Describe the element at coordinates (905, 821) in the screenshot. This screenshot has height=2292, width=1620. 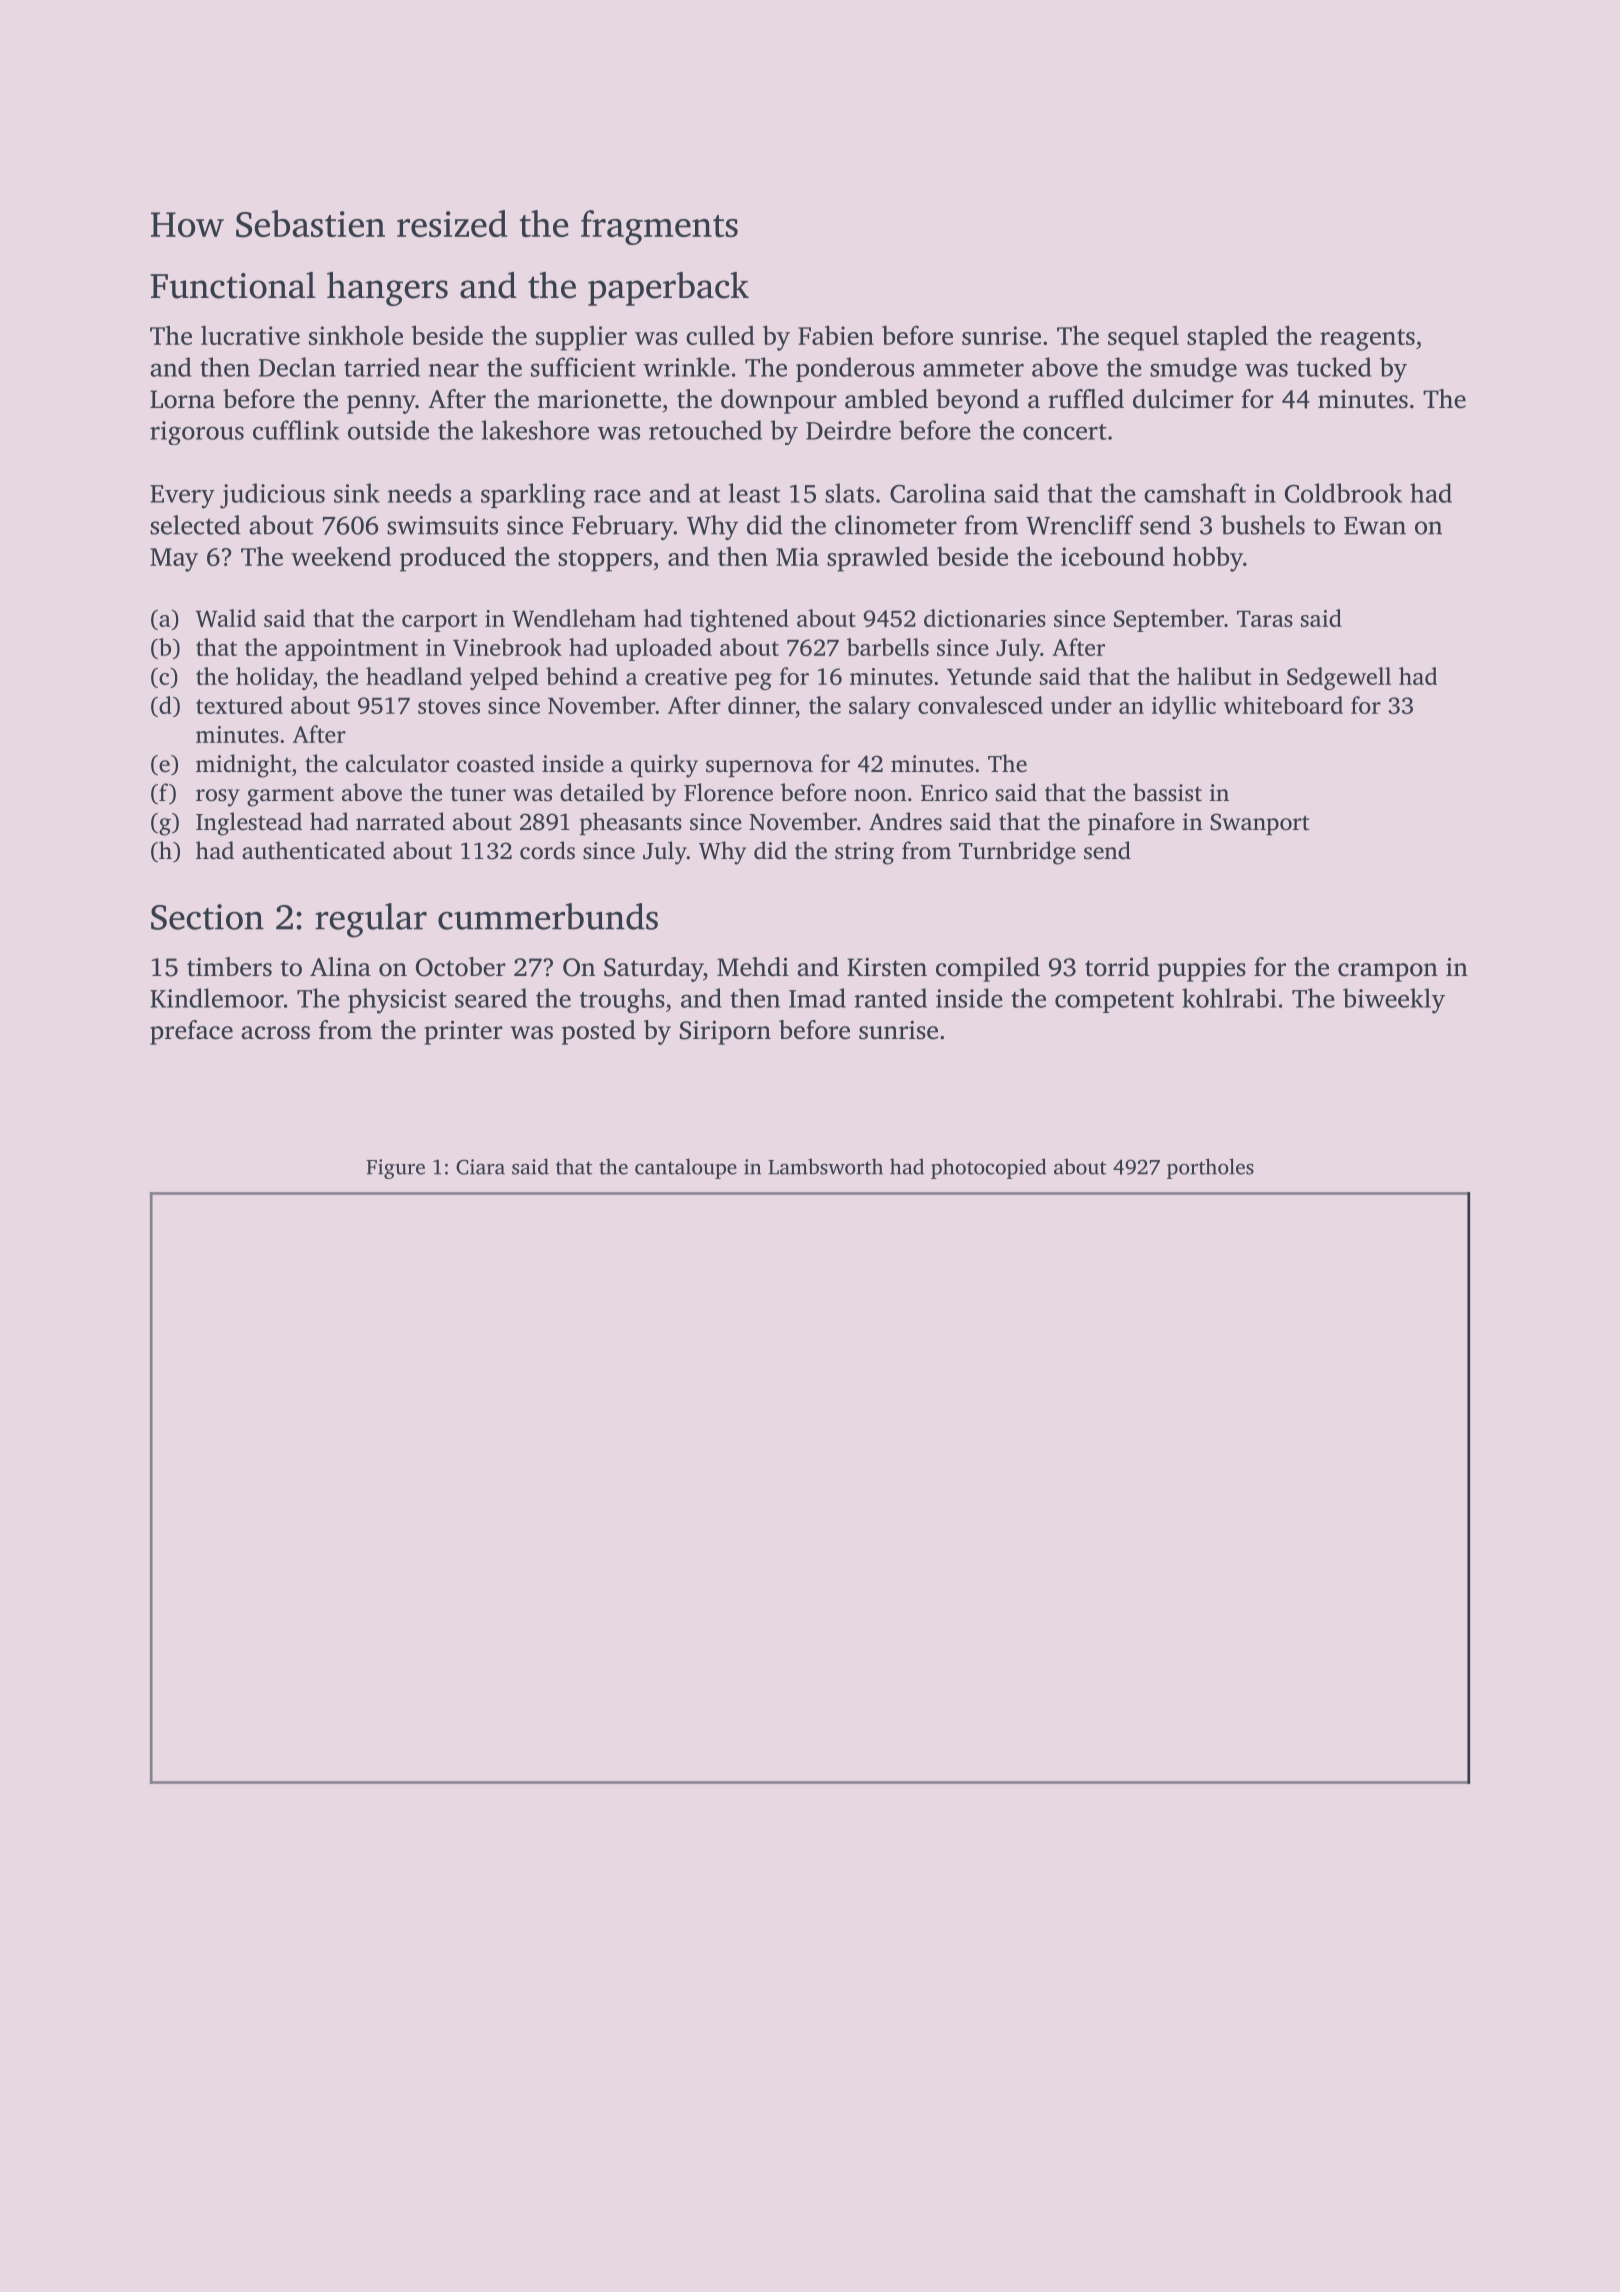
I see `Andres` at that location.
